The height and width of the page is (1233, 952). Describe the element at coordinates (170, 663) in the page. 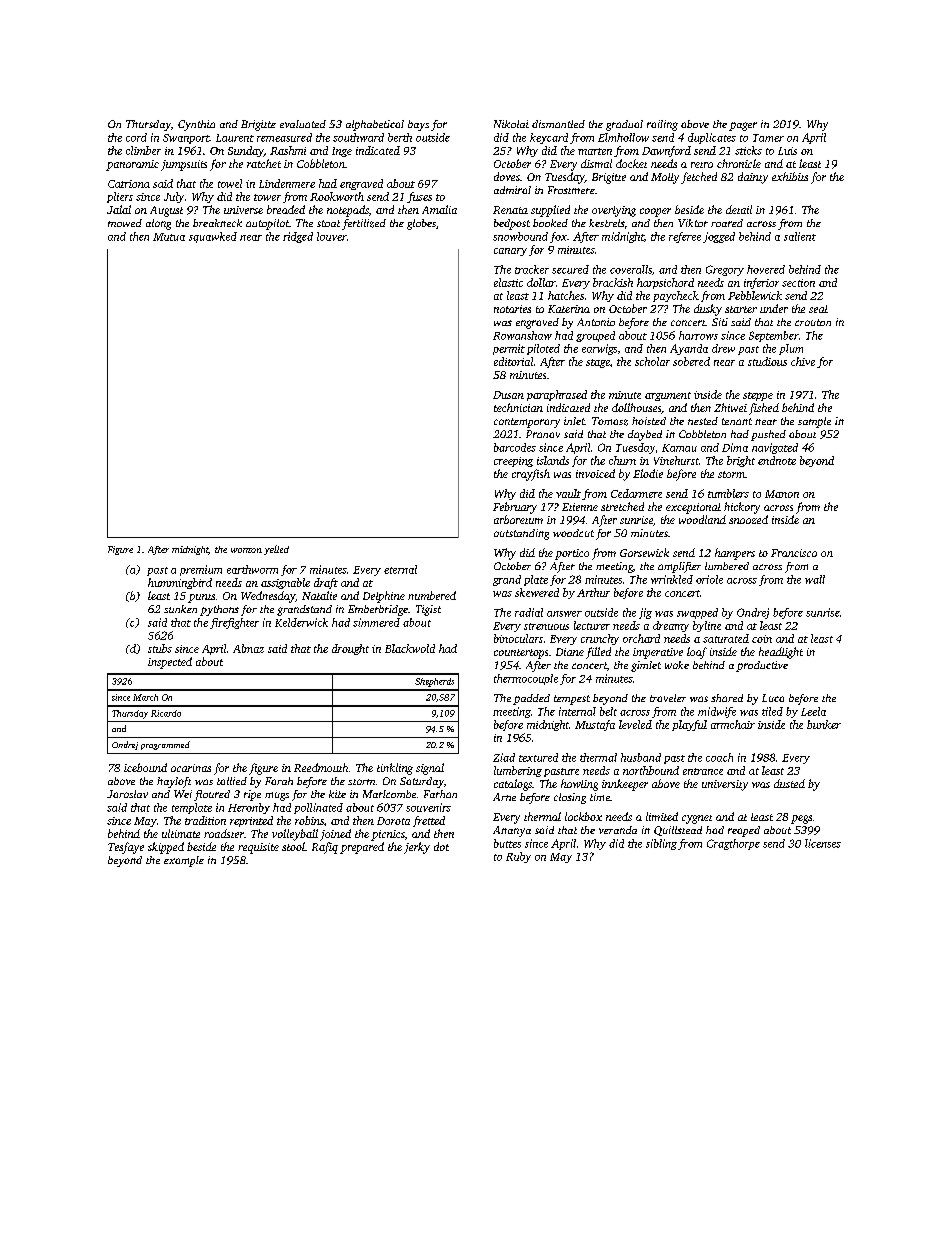

I see `inspected` at that location.
